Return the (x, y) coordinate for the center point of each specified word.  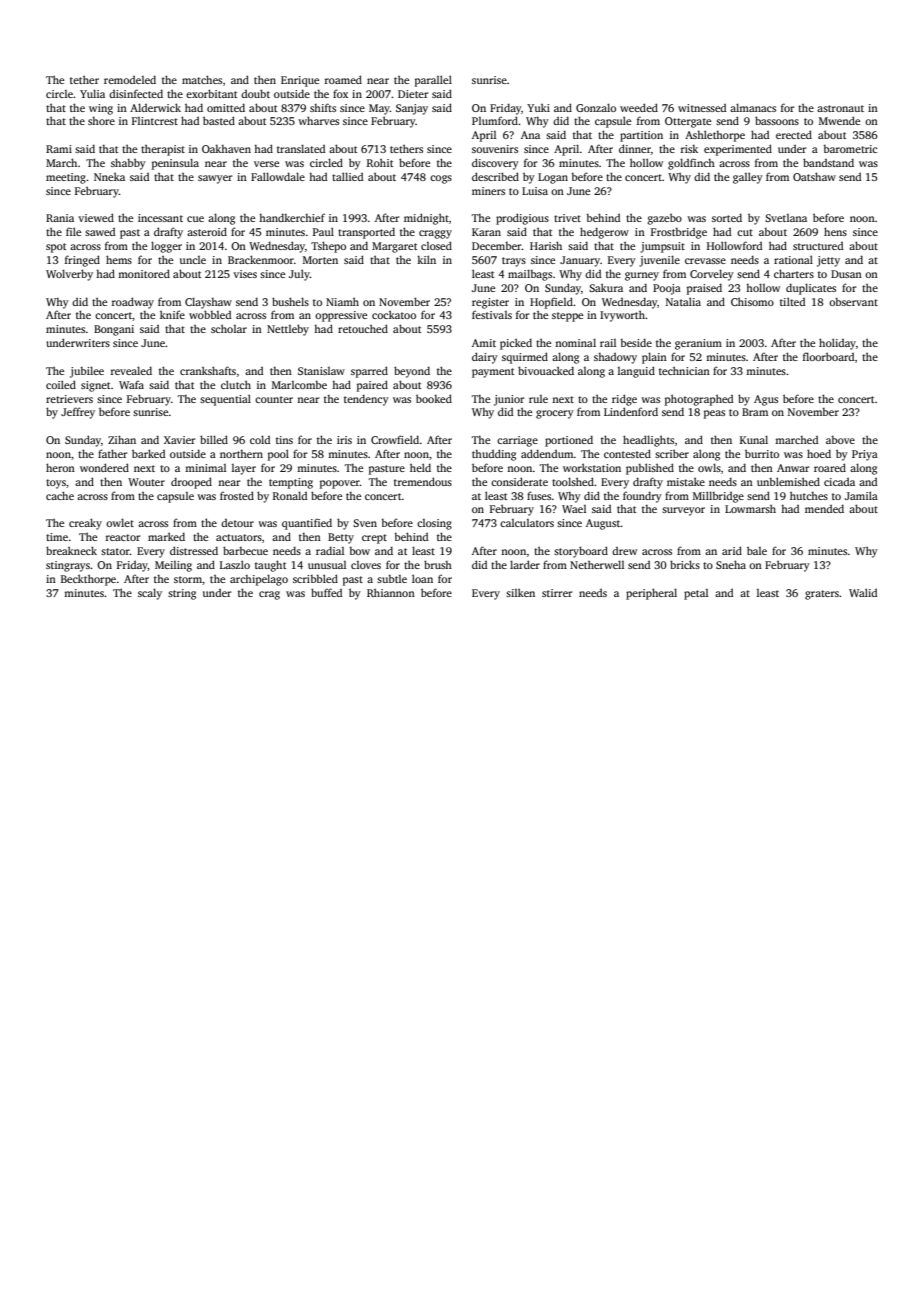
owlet (120, 522)
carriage (517, 441)
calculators (527, 523)
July (299, 275)
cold (260, 439)
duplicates (811, 289)
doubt (255, 93)
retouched (363, 328)
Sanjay (412, 109)
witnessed (702, 108)
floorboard (829, 356)
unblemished (788, 481)
